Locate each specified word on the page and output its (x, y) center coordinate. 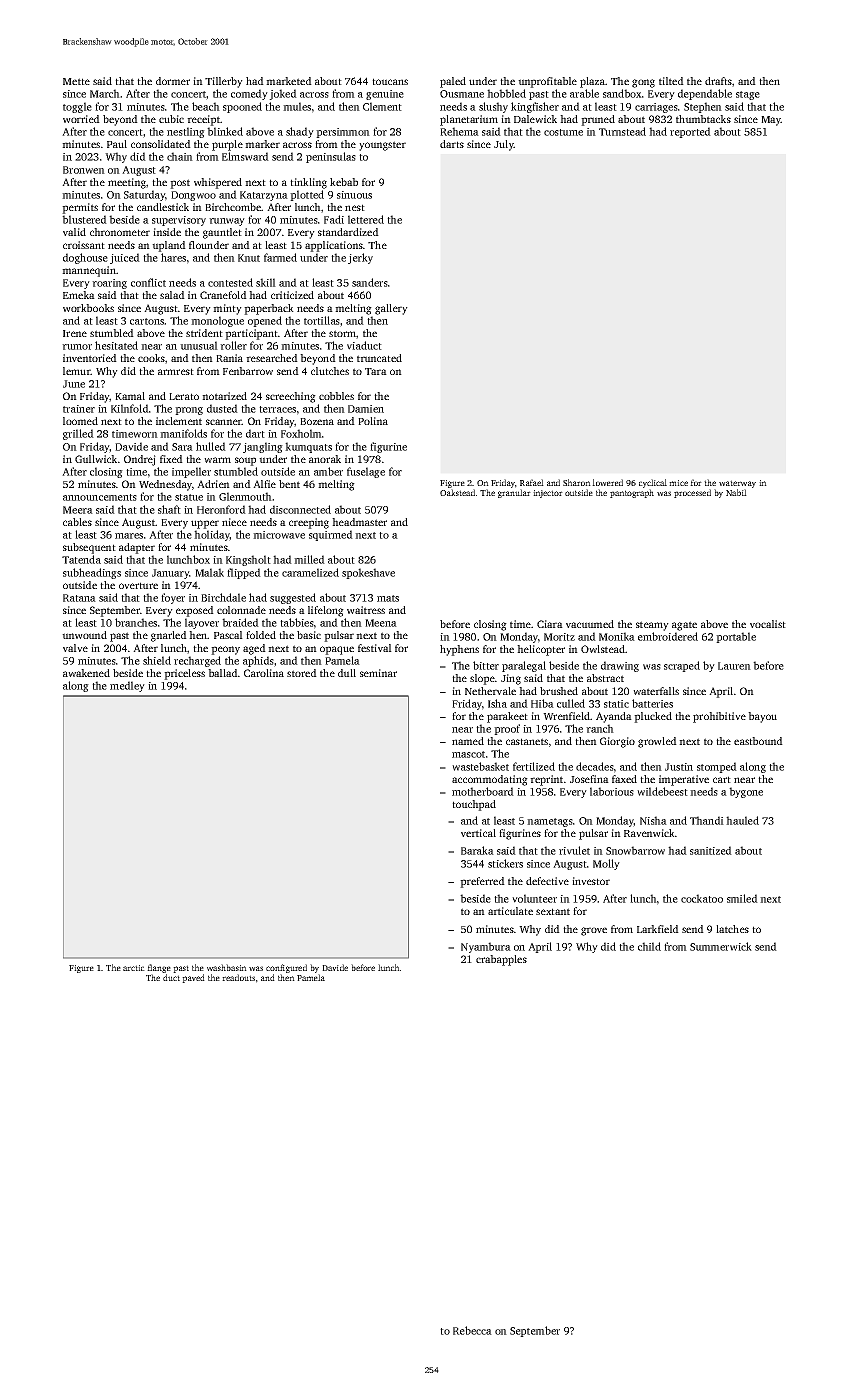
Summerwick (721, 946)
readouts (238, 977)
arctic (134, 968)
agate (684, 626)
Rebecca (472, 1330)
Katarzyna (264, 196)
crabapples (501, 960)
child (649, 946)
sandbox (622, 93)
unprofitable (547, 82)
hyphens (459, 650)
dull (347, 673)
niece (234, 522)
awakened (86, 673)
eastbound (758, 741)
